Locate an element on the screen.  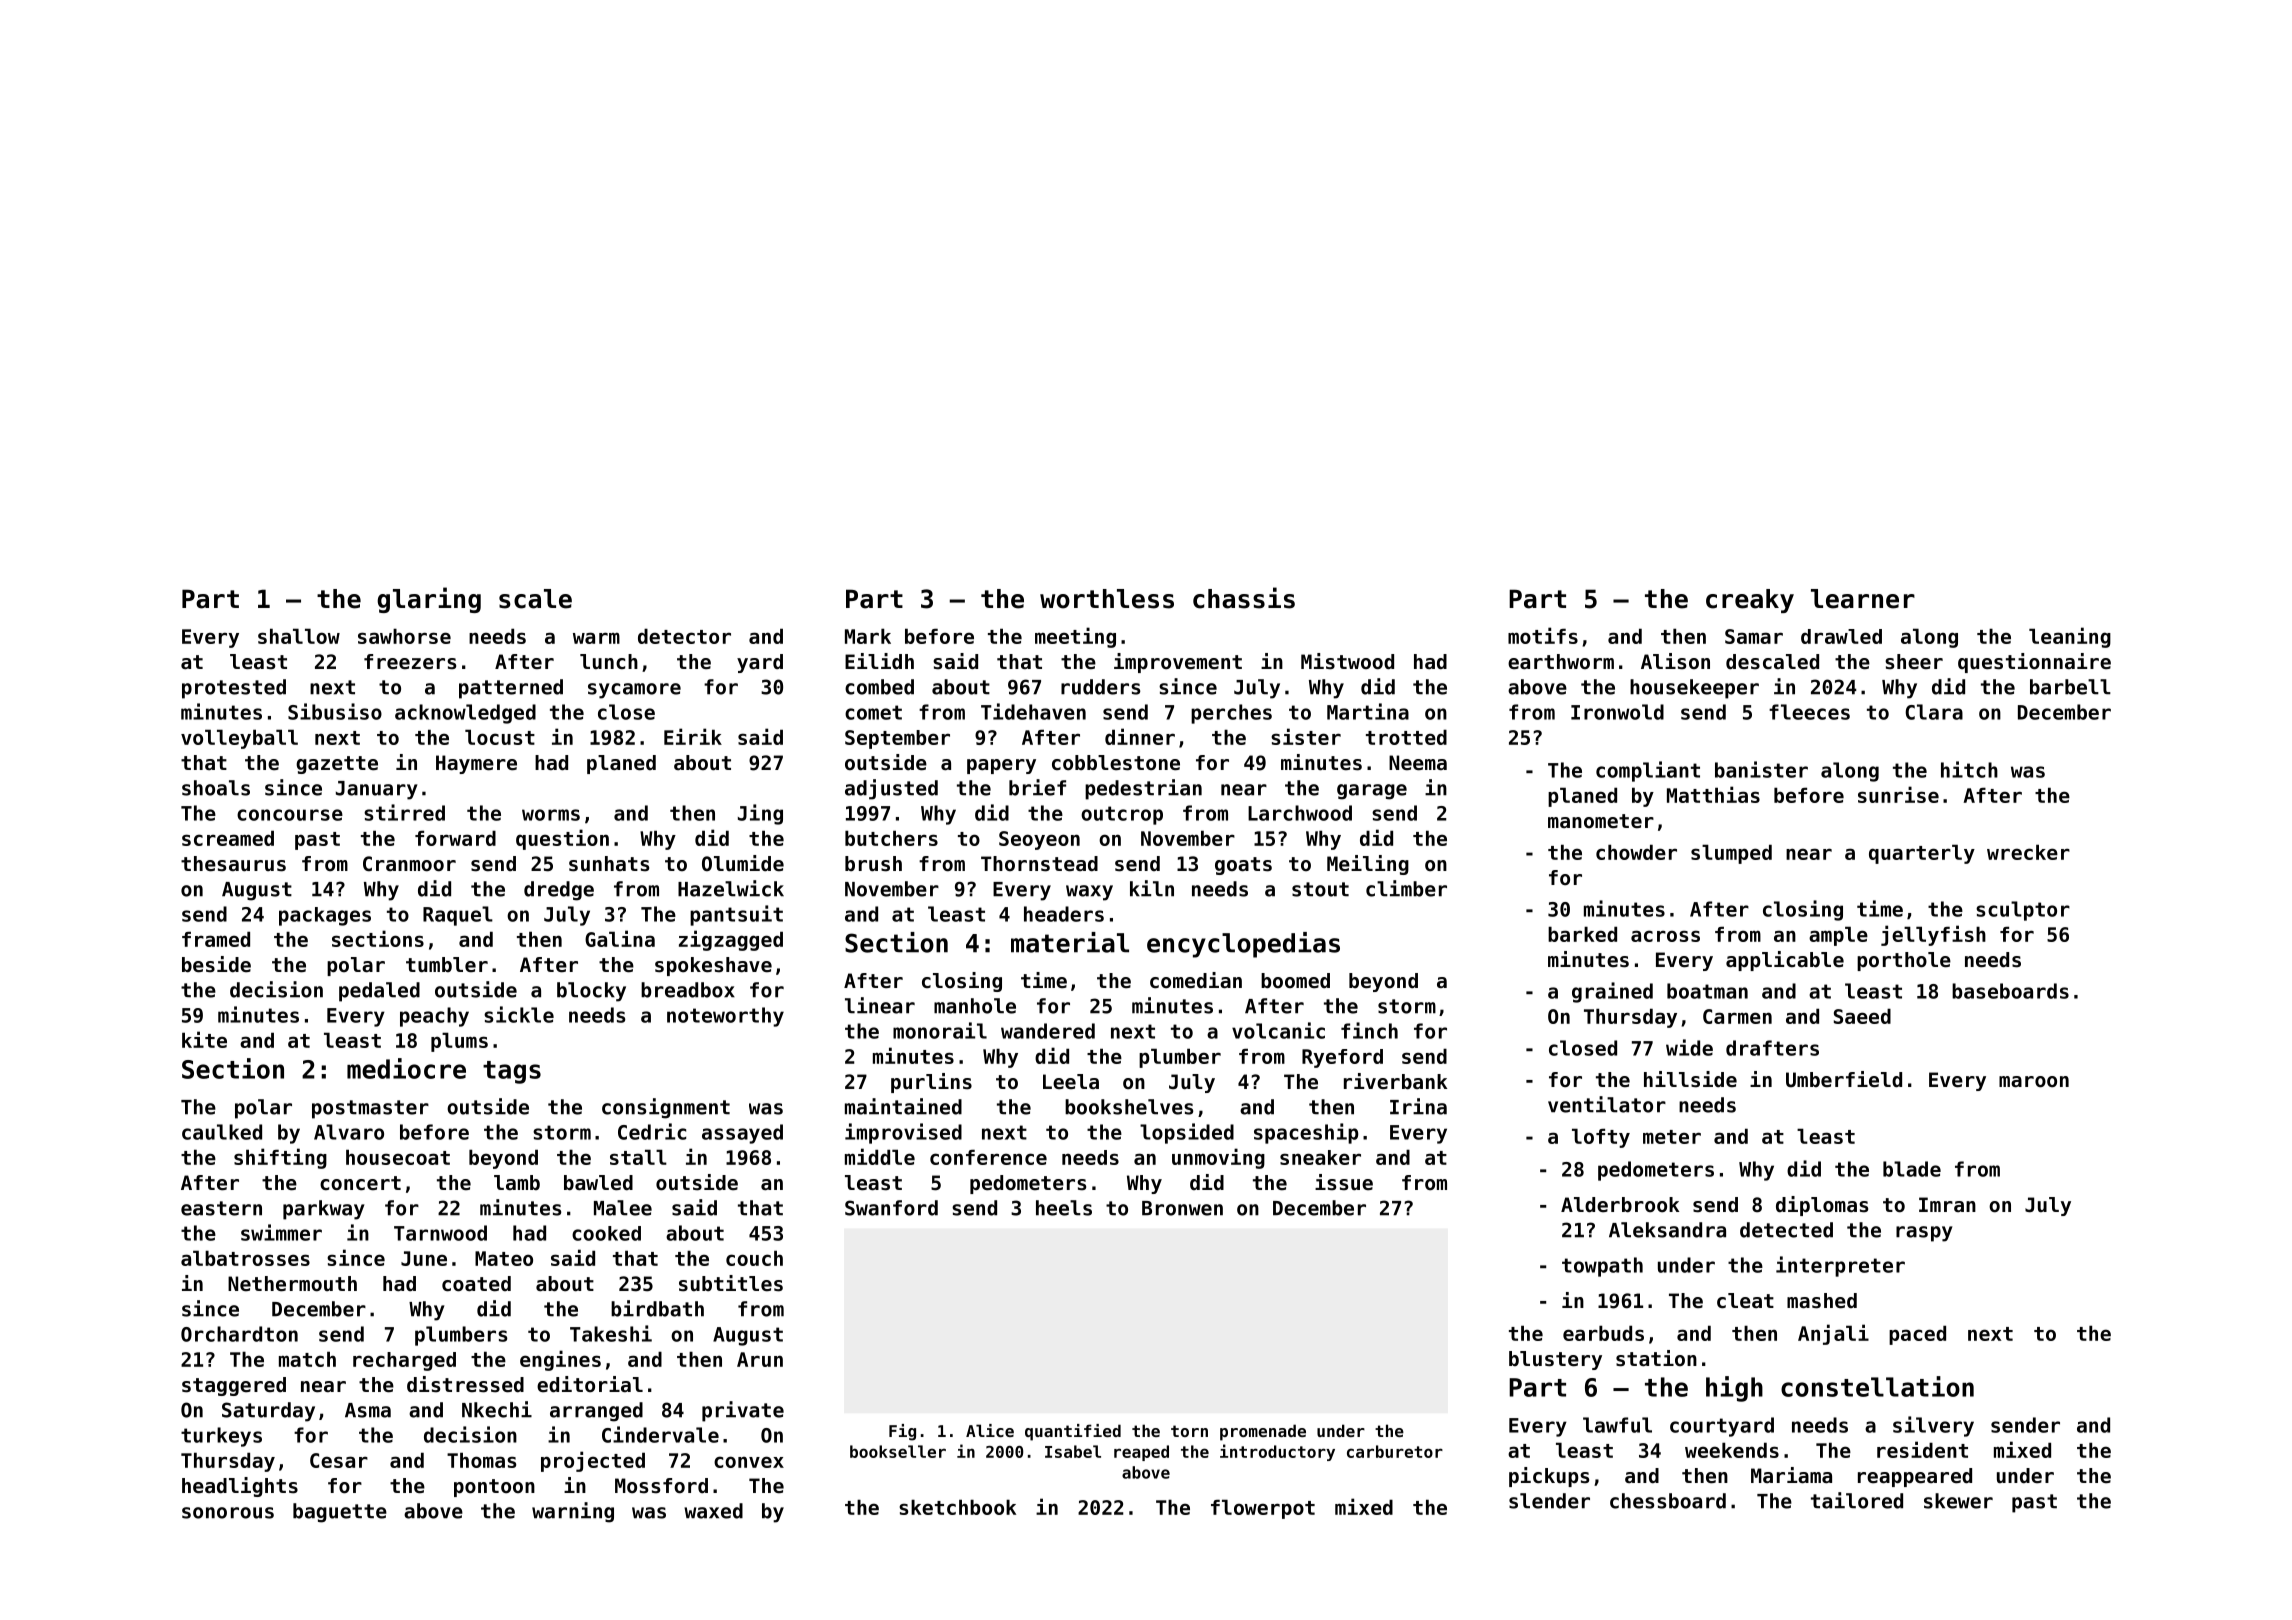
blustery is located at coordinates (1555, 1360).
